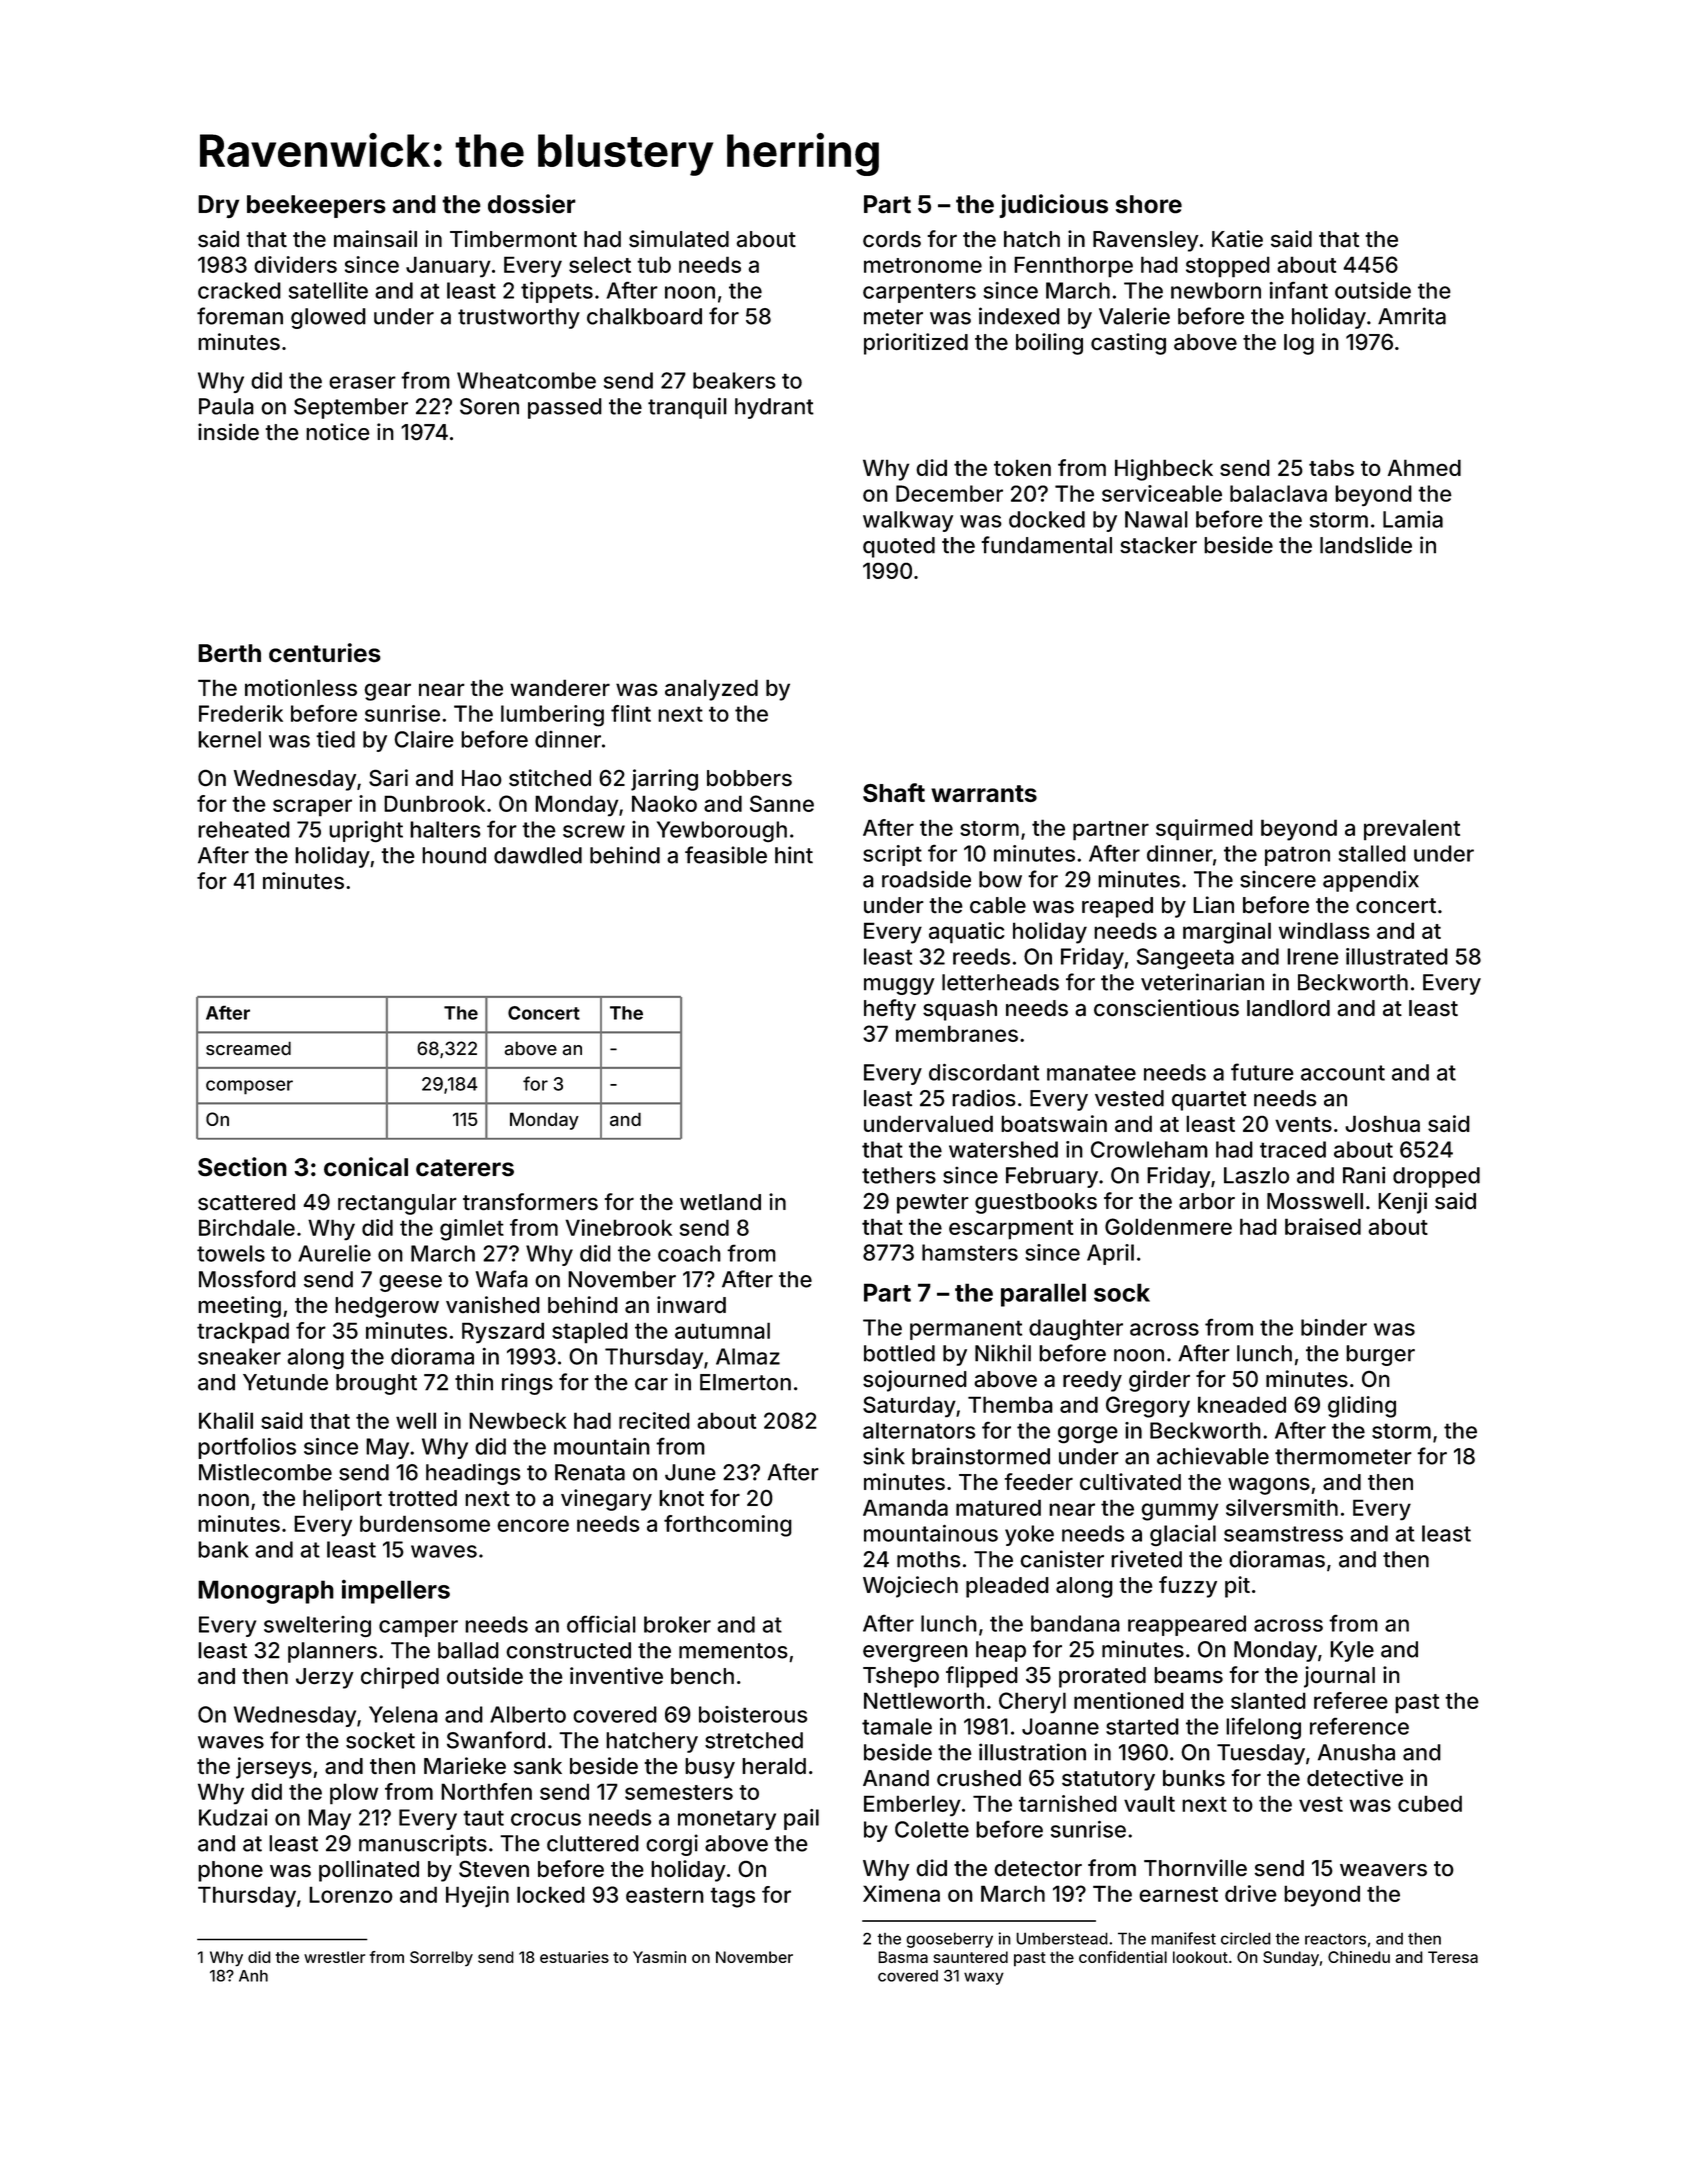 The height and width of the document is (2178, 1683). I want to click on conical, so click(366, 1167).
